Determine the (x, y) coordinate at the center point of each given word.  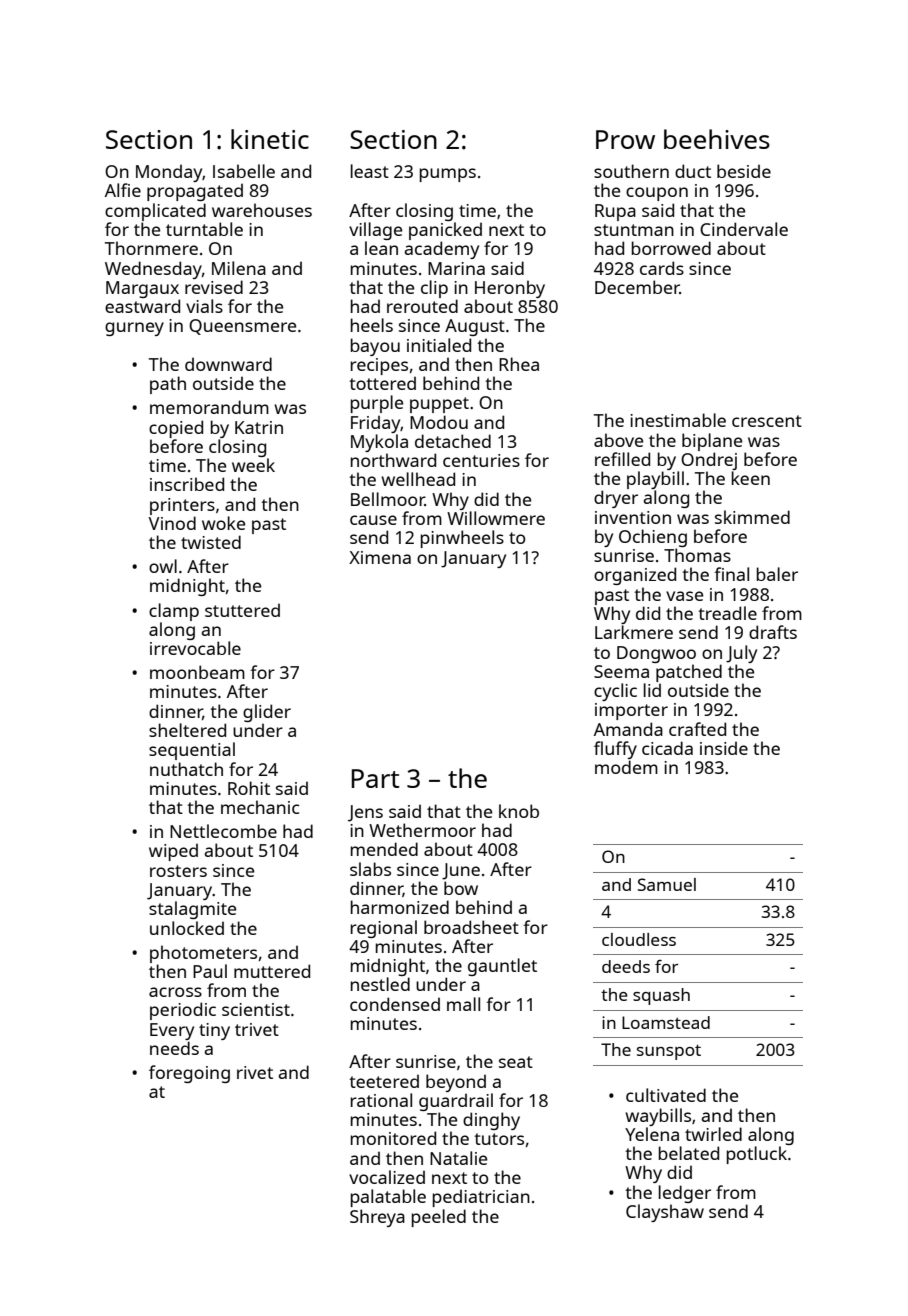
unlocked (187, 928)
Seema (621, 671)
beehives (717, 139)
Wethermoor (422, 830)
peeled (439, 1218)
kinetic (270, 139)
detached (453, 441)
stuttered (242, 610)
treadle (727, 613)
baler (777, 574)
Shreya (377, 1218)
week (253, 465)
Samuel (667, 884)
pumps (448, 175)
